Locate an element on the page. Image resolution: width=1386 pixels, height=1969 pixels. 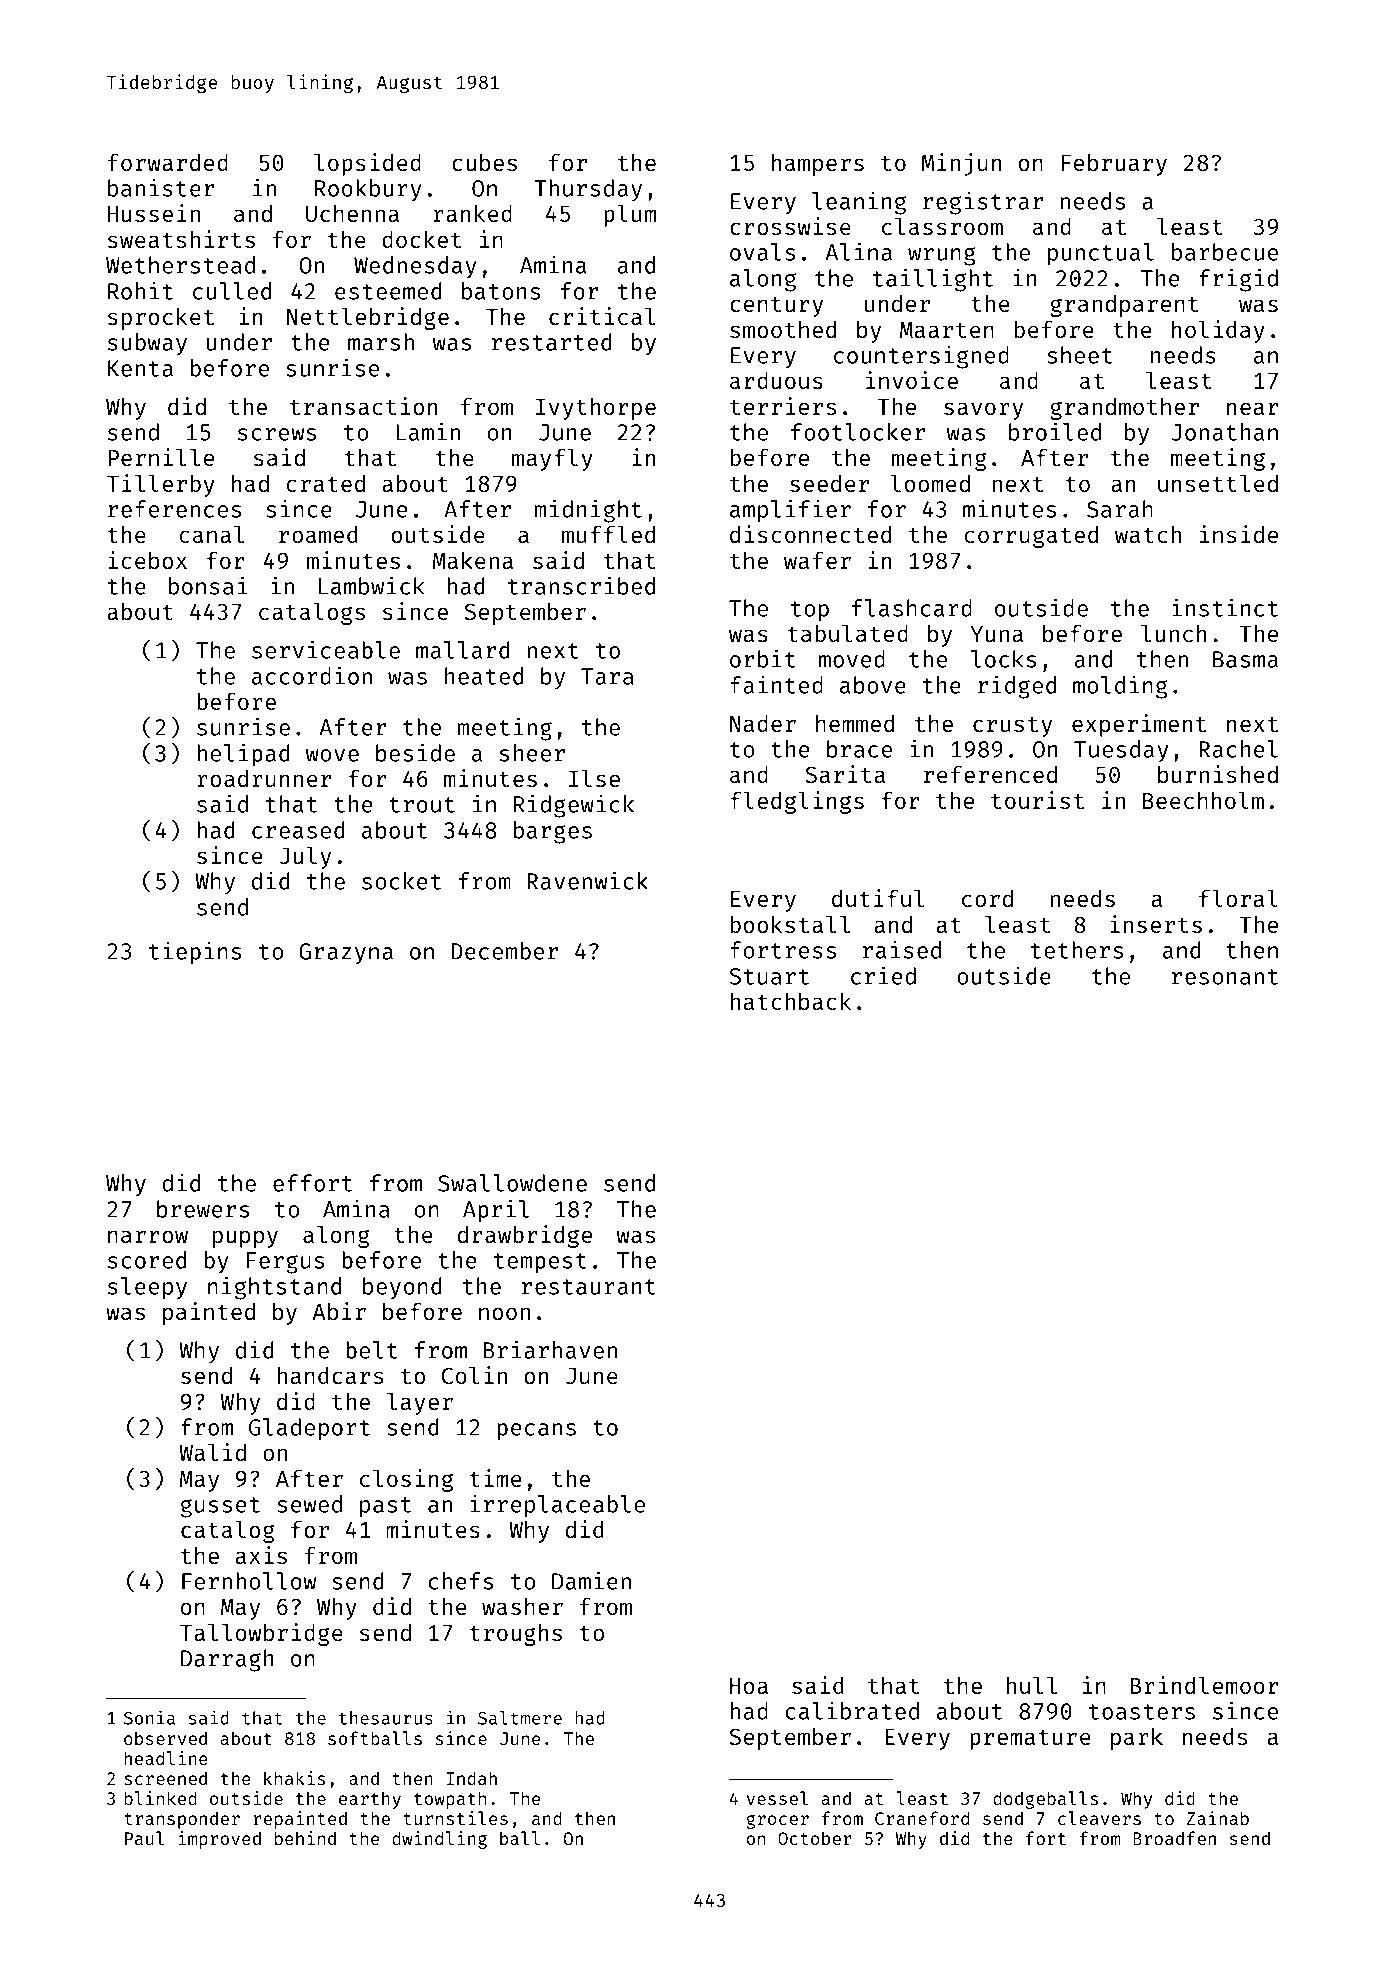
July is located at coordinates (305, 857).
